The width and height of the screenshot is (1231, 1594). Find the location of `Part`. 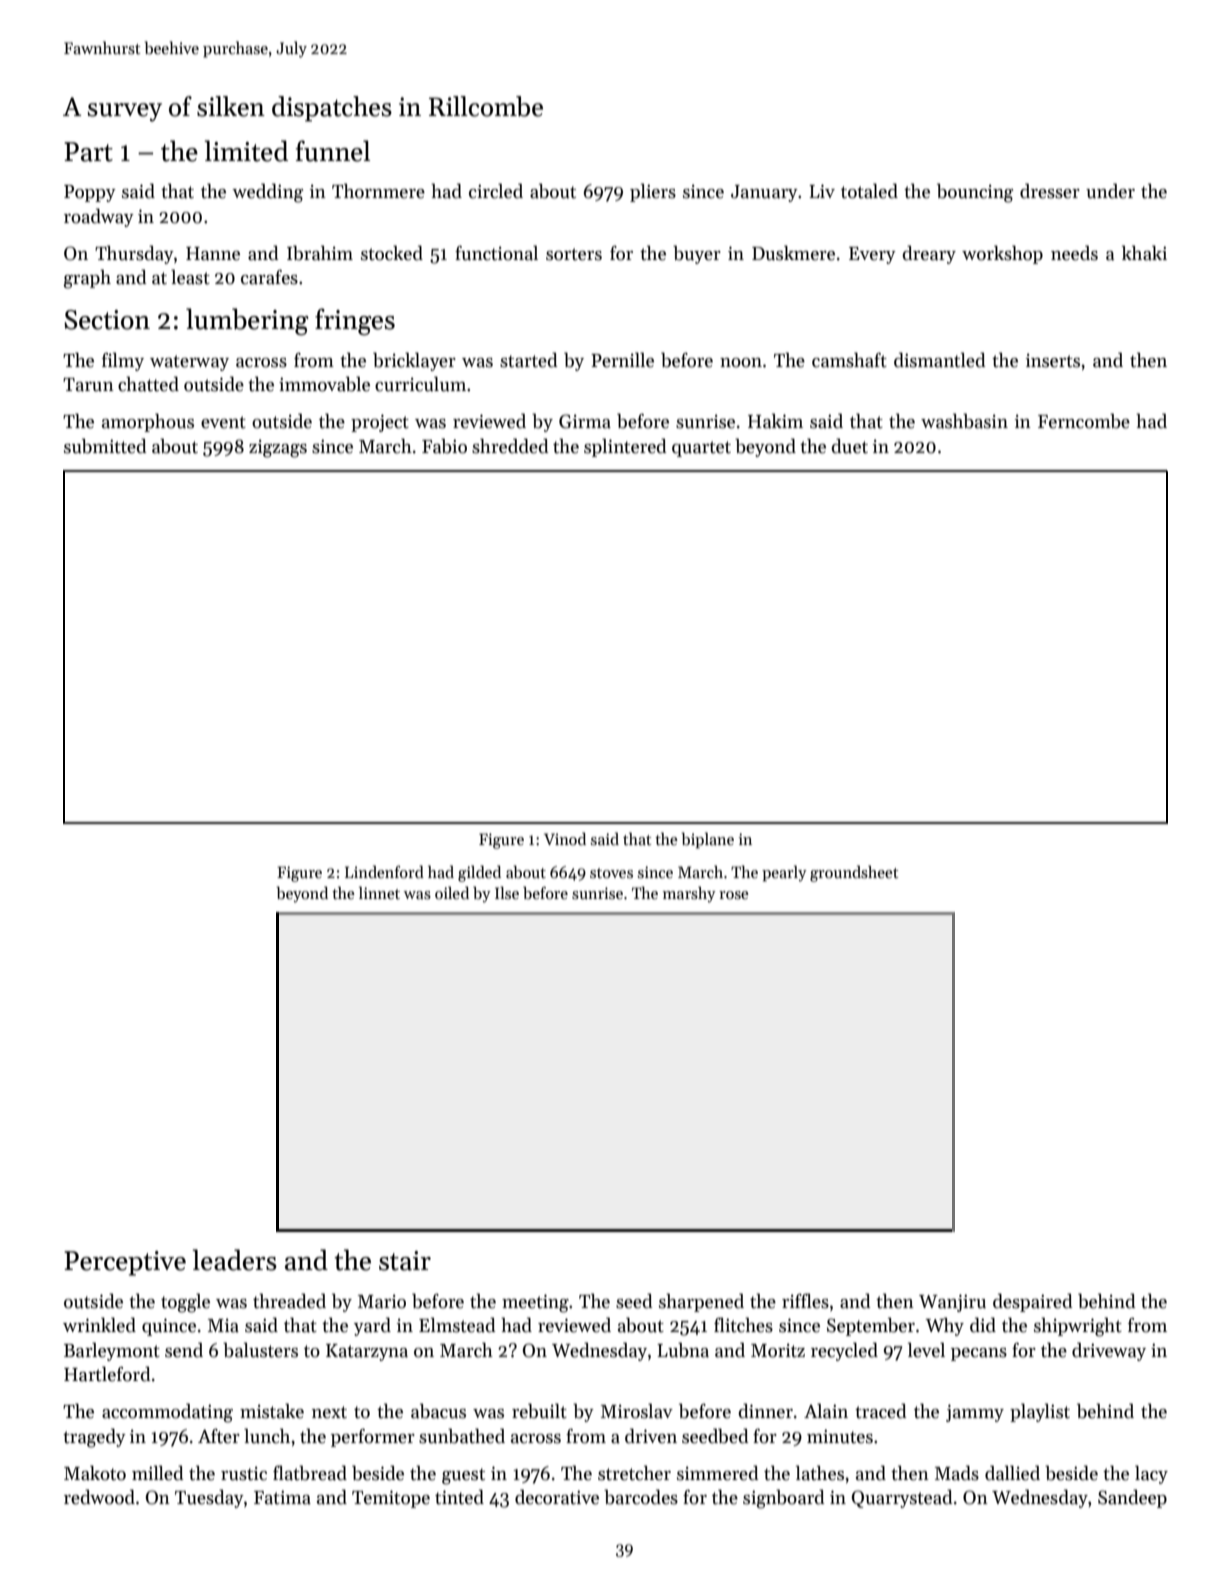

Part is located at coordinates (88, 152).
